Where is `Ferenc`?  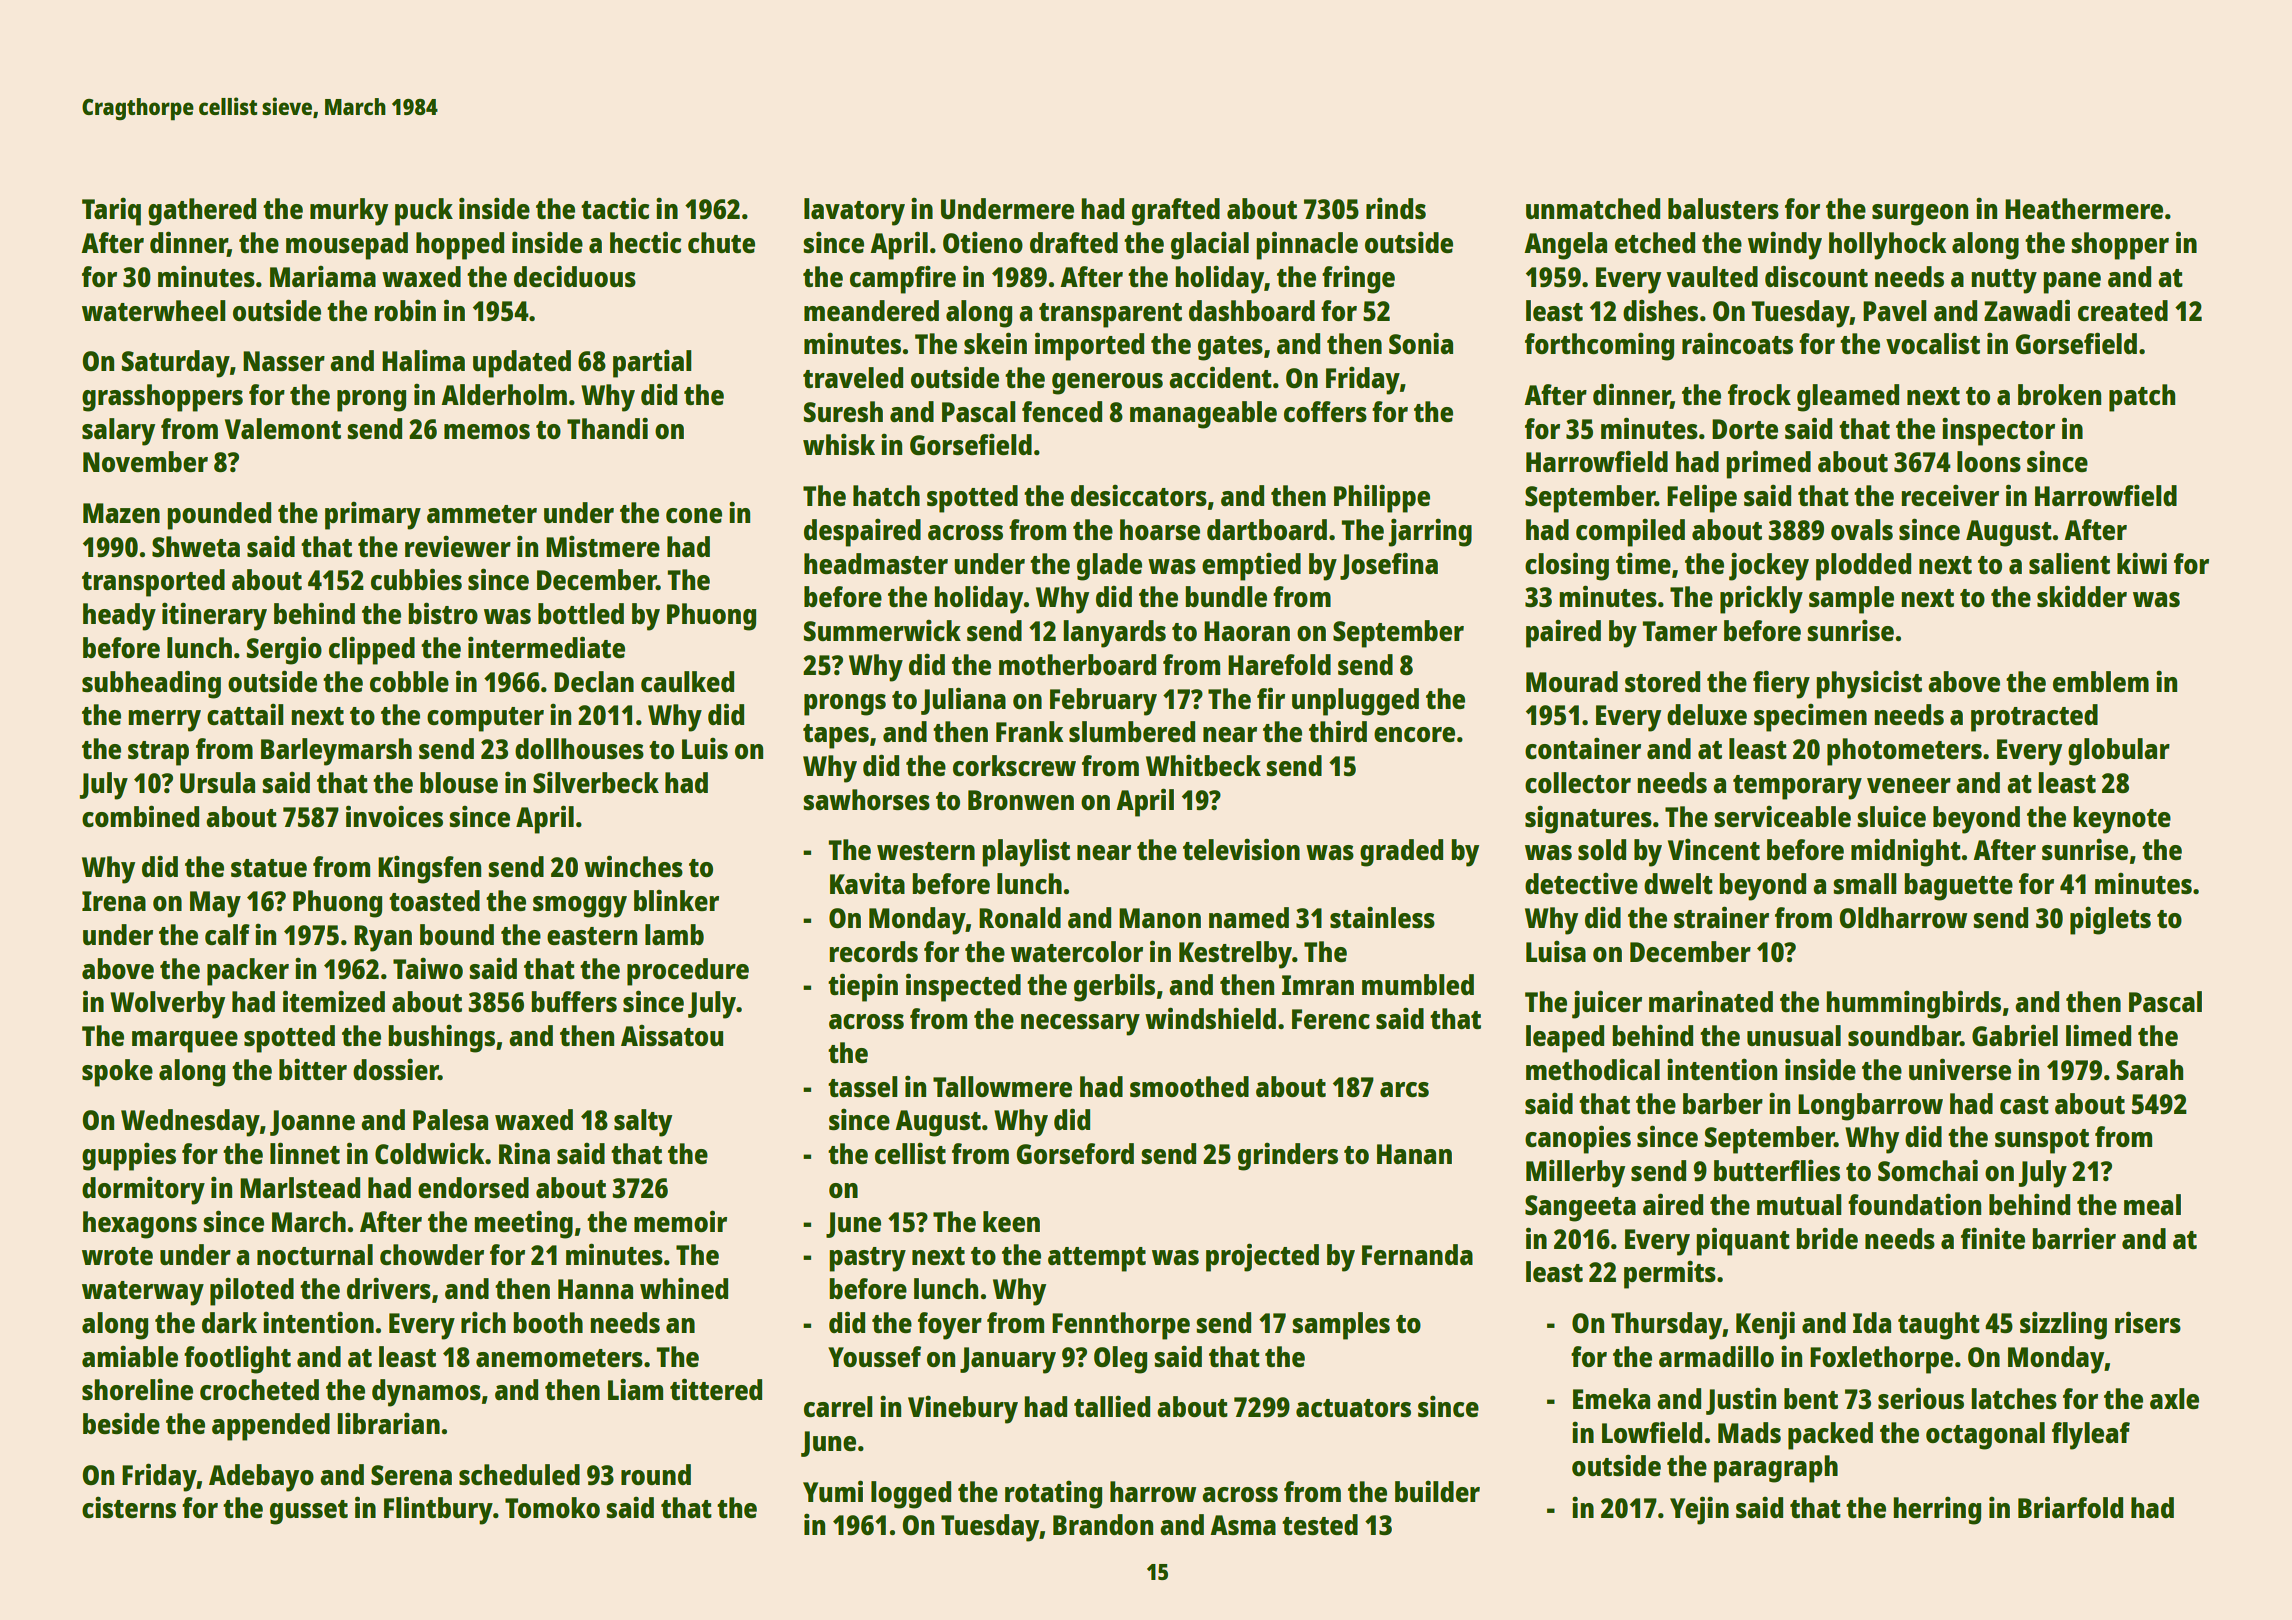
Ferenc is located at coordinates (1331, 1019).
